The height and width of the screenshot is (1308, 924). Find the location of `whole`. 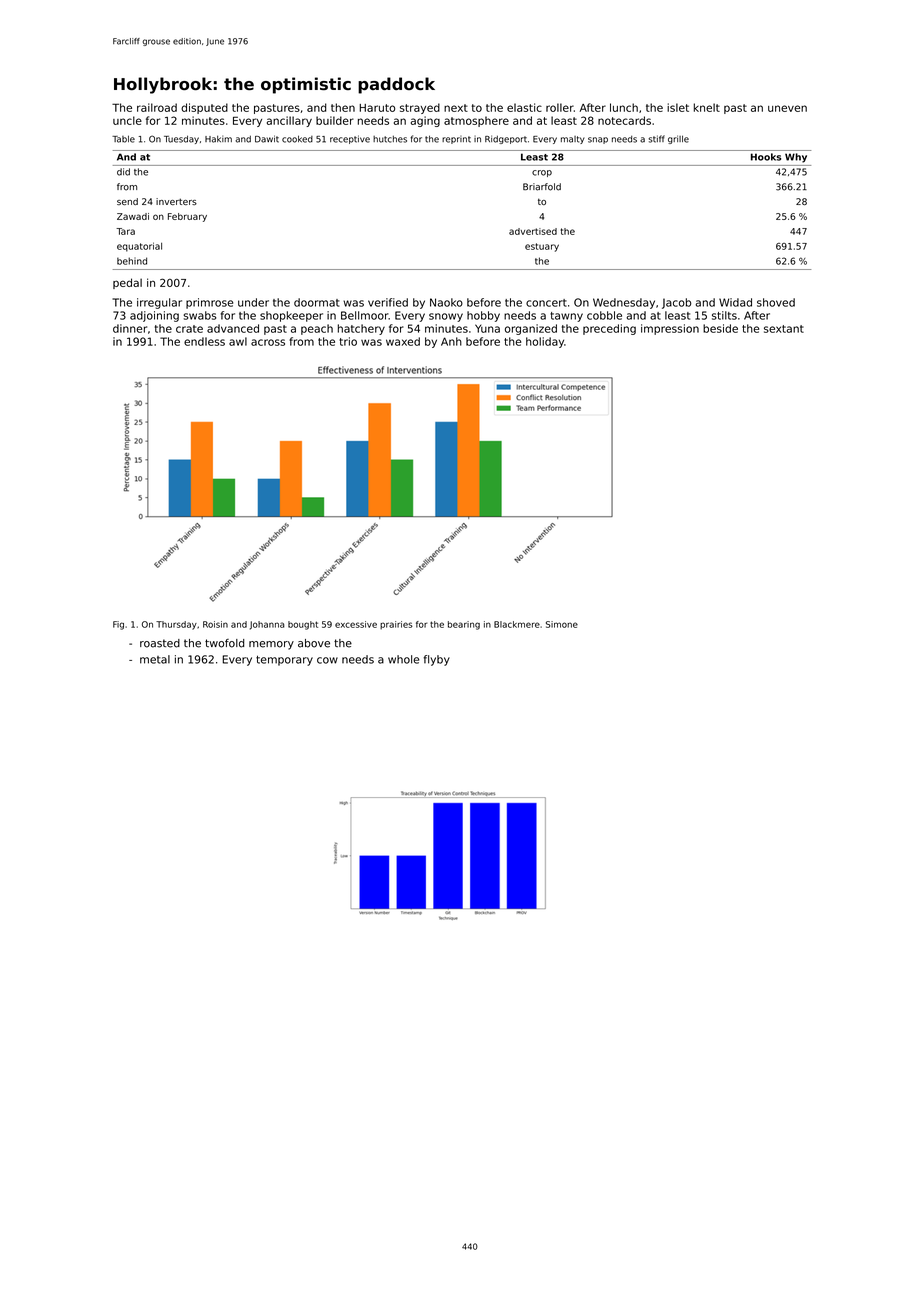

whole is located at coordinates (403, 659).
